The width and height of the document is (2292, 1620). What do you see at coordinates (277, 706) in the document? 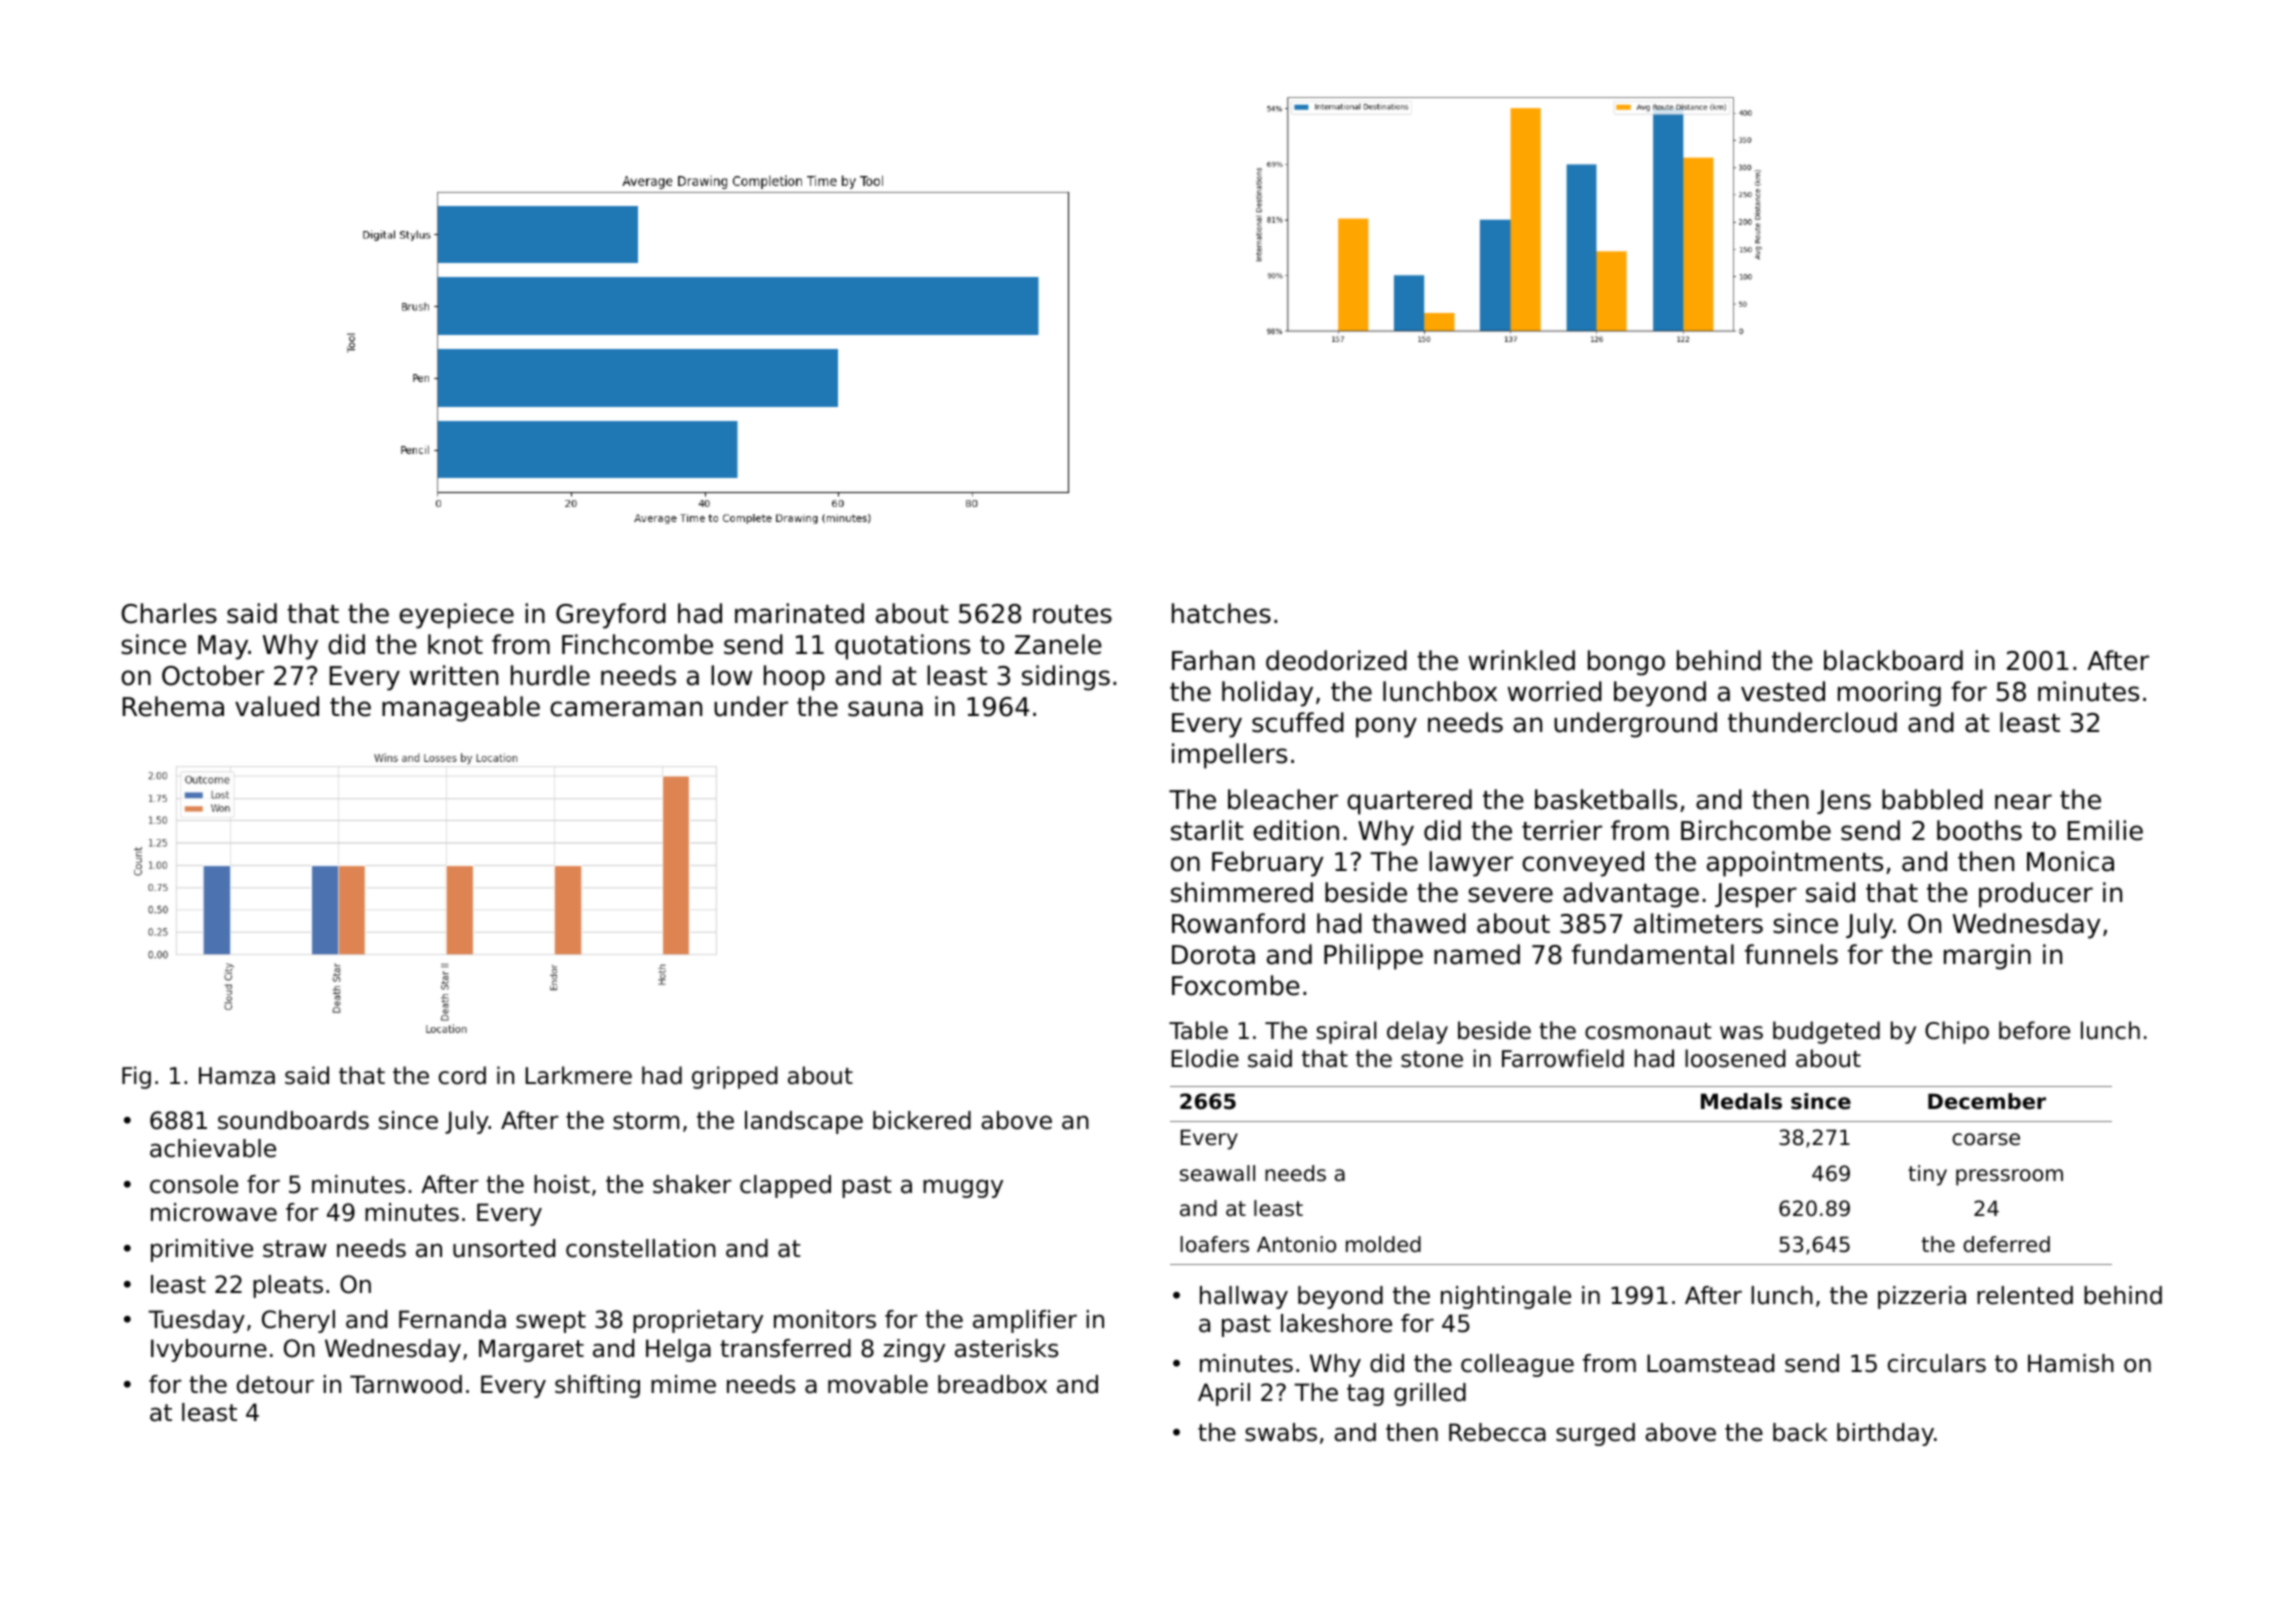
I see `valued` at bounding box center [277, 706].
